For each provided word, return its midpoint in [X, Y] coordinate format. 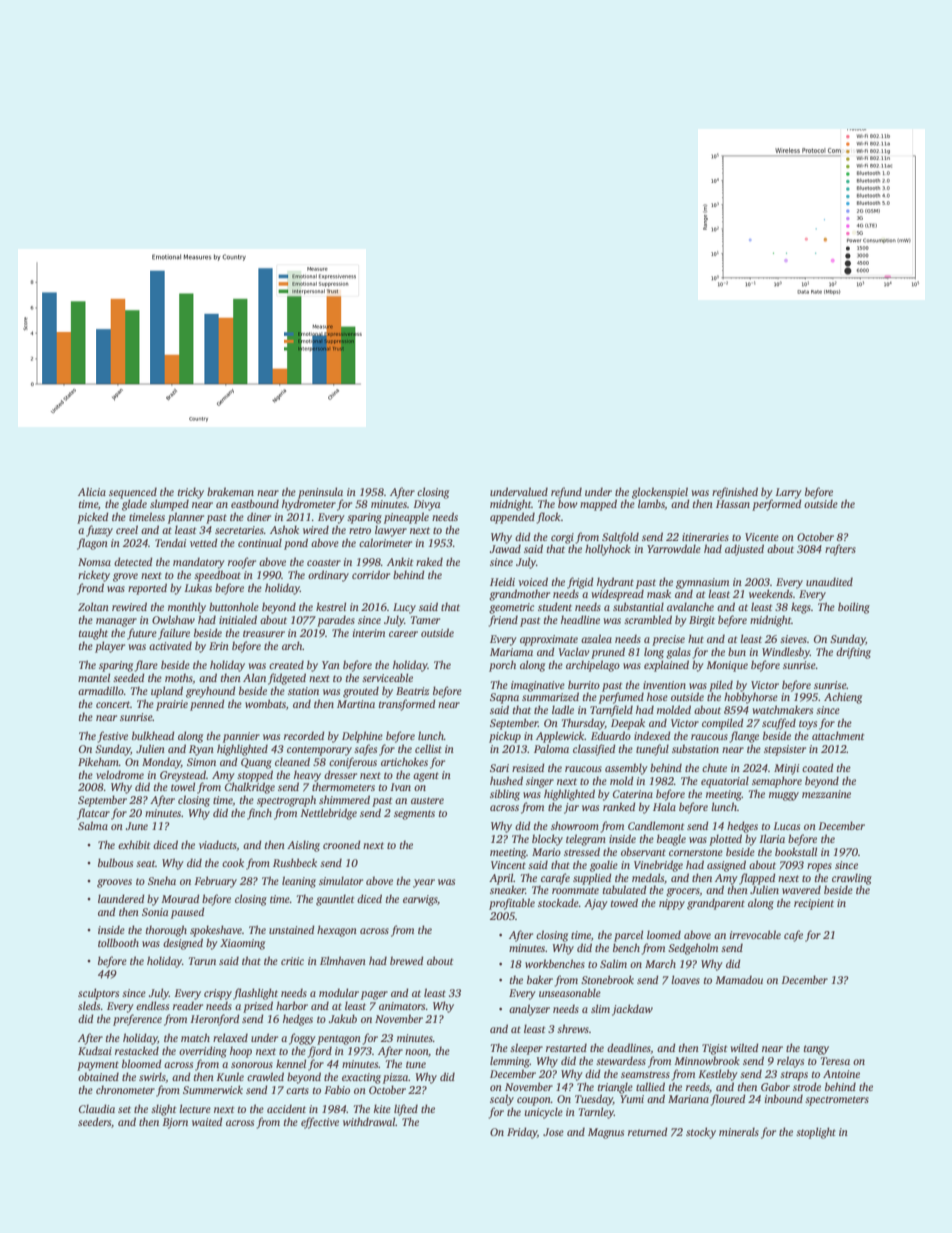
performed [777, 505]
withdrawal [369, 1121]
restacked [137, 1050]
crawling [852, 879]
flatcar [93, 814]
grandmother [519, 595]
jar [571, 808]
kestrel [331, 606]
